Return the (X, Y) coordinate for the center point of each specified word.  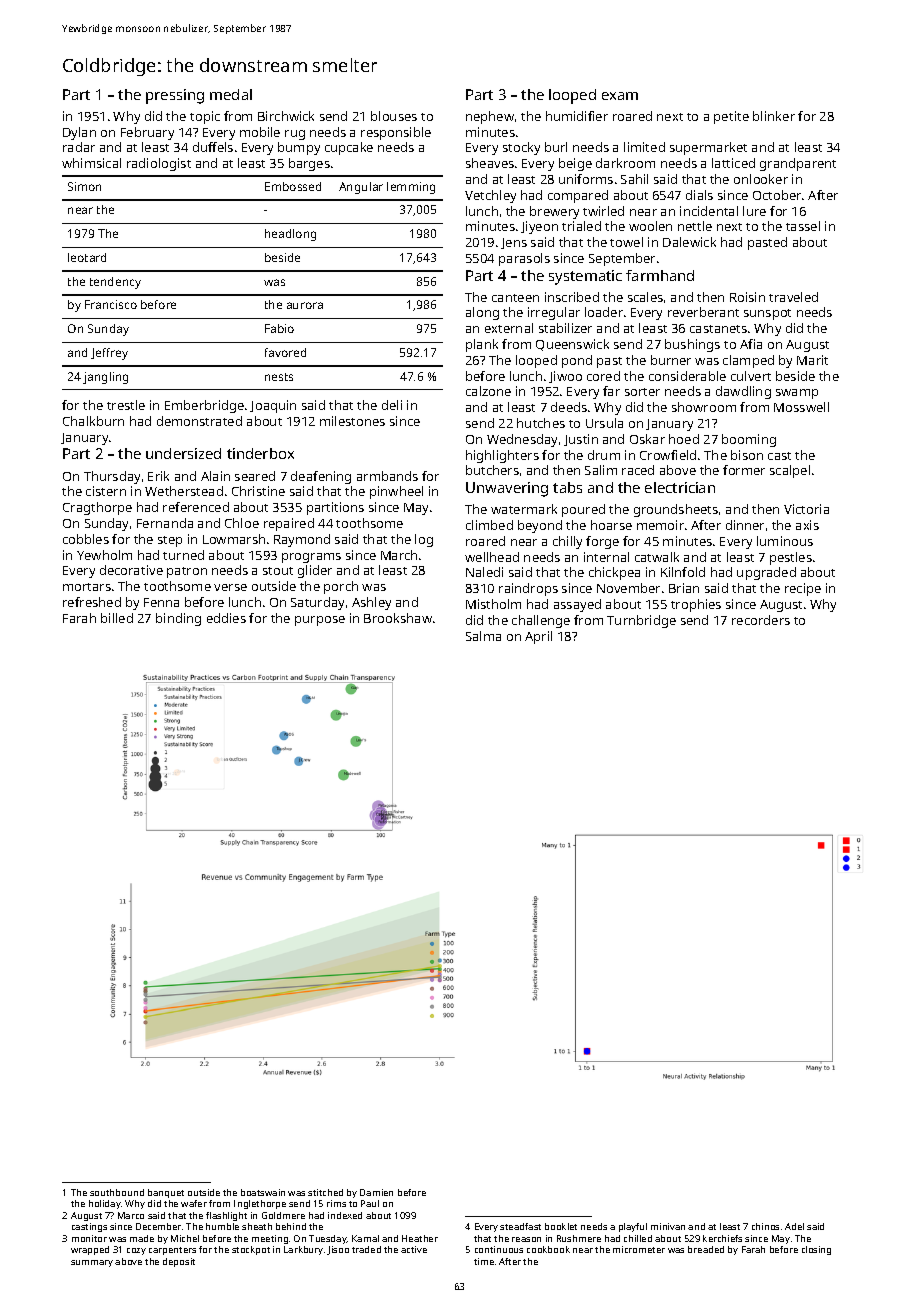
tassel (803, 226)
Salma (483, 636)
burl (556, 147)
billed (117, 618)
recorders (761, 620)
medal (231, 94)
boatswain (263, 1192)
